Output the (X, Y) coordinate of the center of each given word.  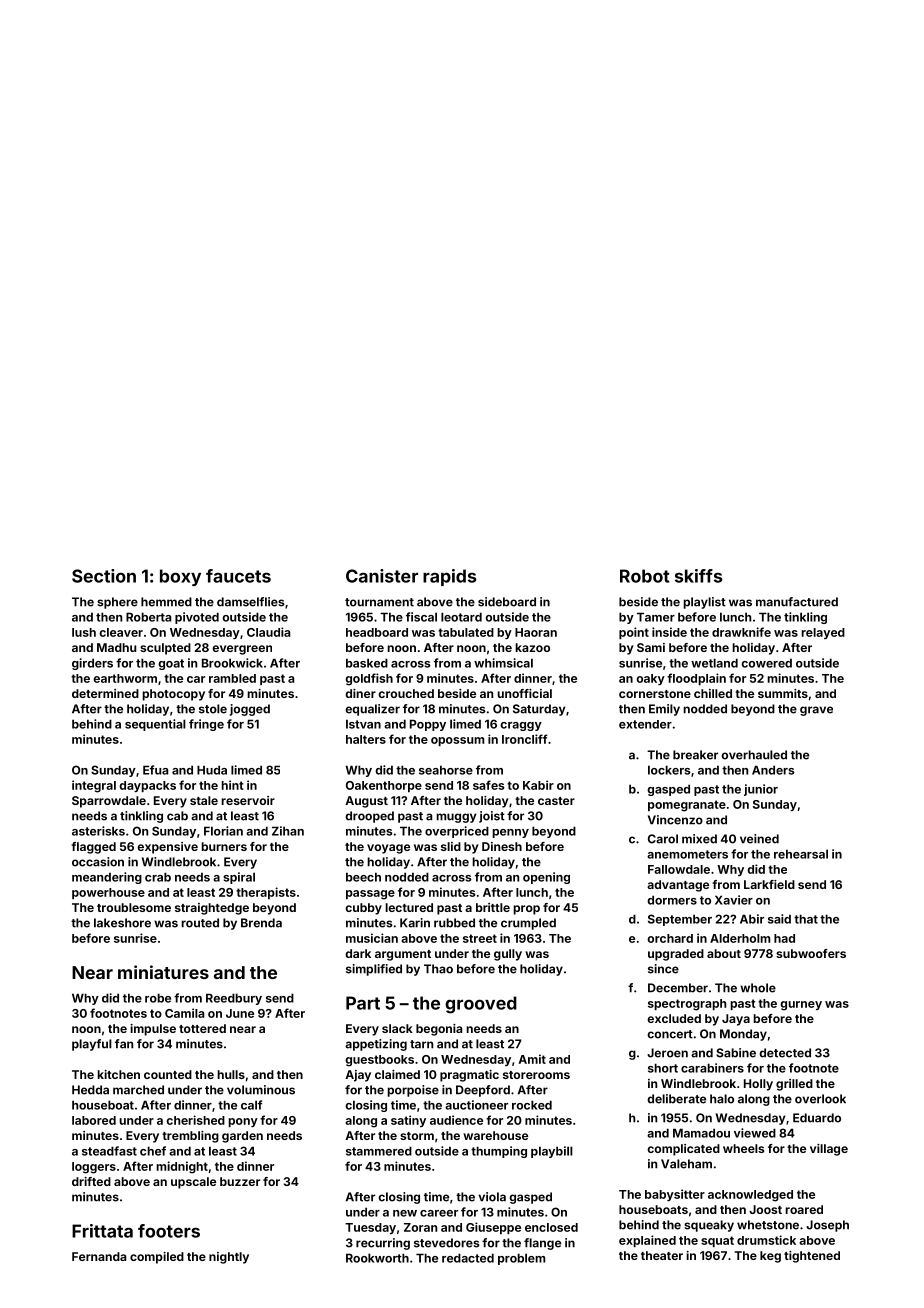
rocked (532, 1105)
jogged (250, 710)
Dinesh (502, 846)
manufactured (797, 602)
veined (759, 839)
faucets (238, 576)
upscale (193, 1183)
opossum (457, 741)
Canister (382, 576)
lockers (669, 770)
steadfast (109, 1151)
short (663, 1068)
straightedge (212, 909)
